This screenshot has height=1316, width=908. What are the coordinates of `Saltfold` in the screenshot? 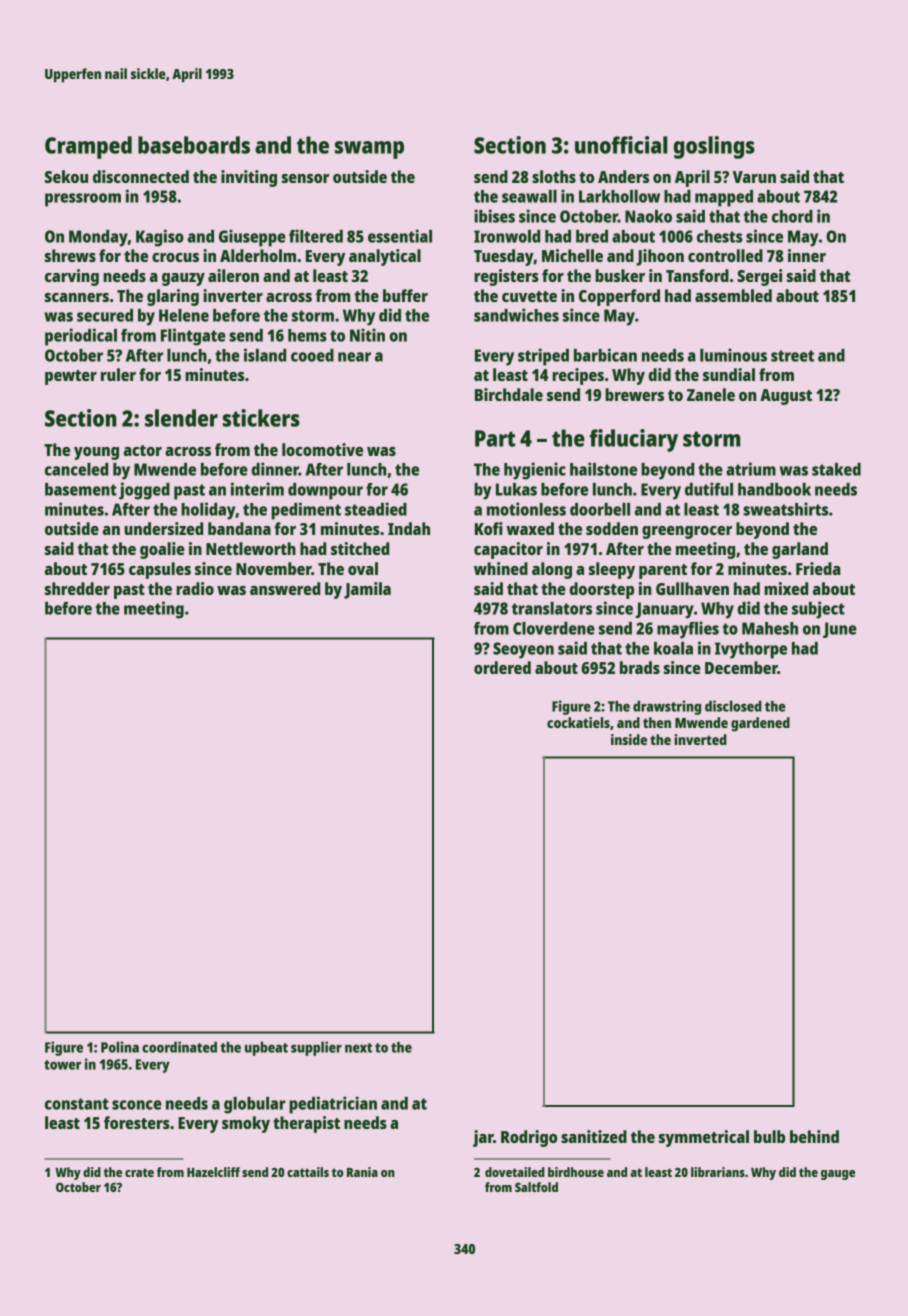 It's located at (536, 1187).
